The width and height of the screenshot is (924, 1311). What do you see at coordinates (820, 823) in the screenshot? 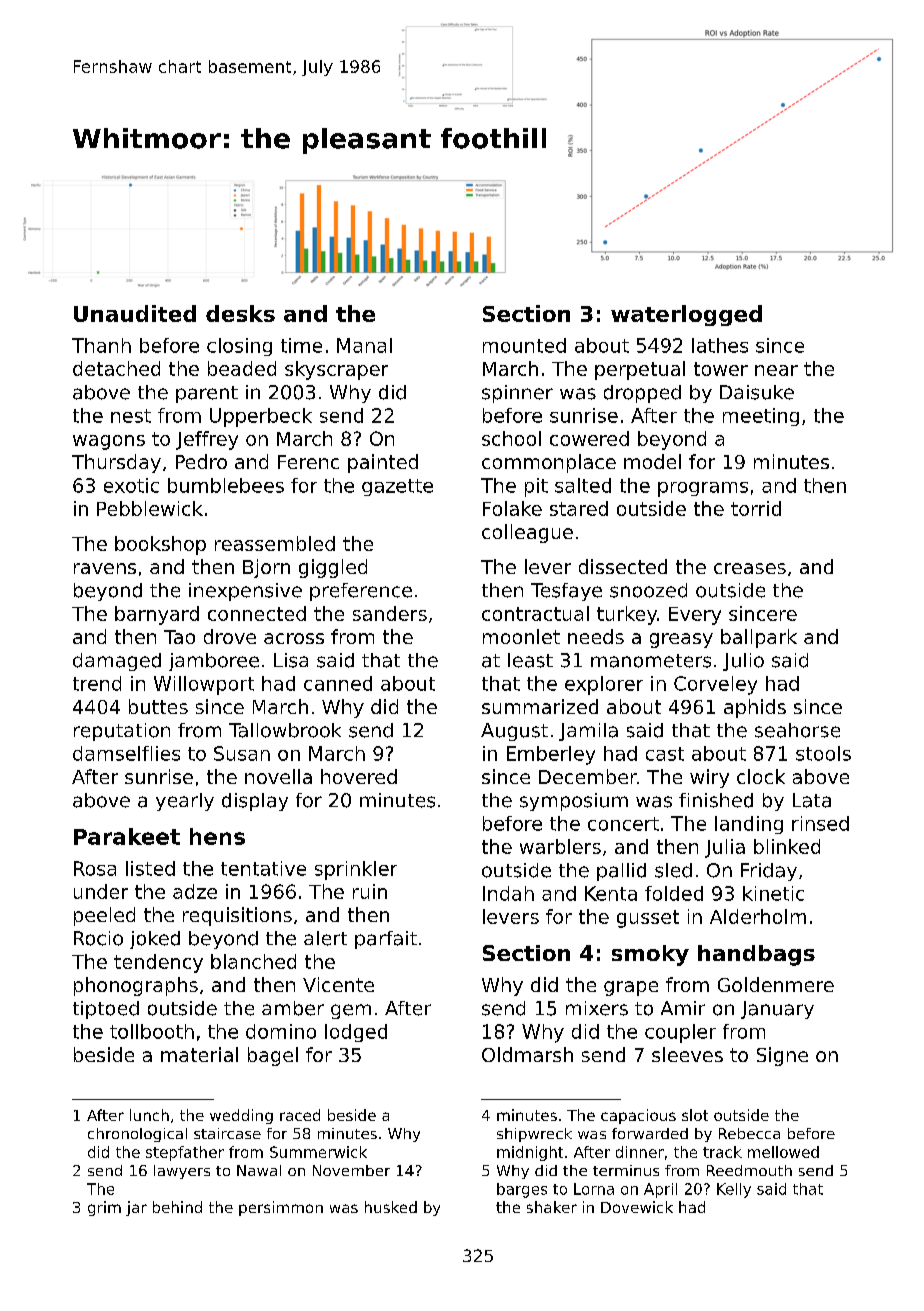
I see `rinsed` at bounding box center [820, 823].
